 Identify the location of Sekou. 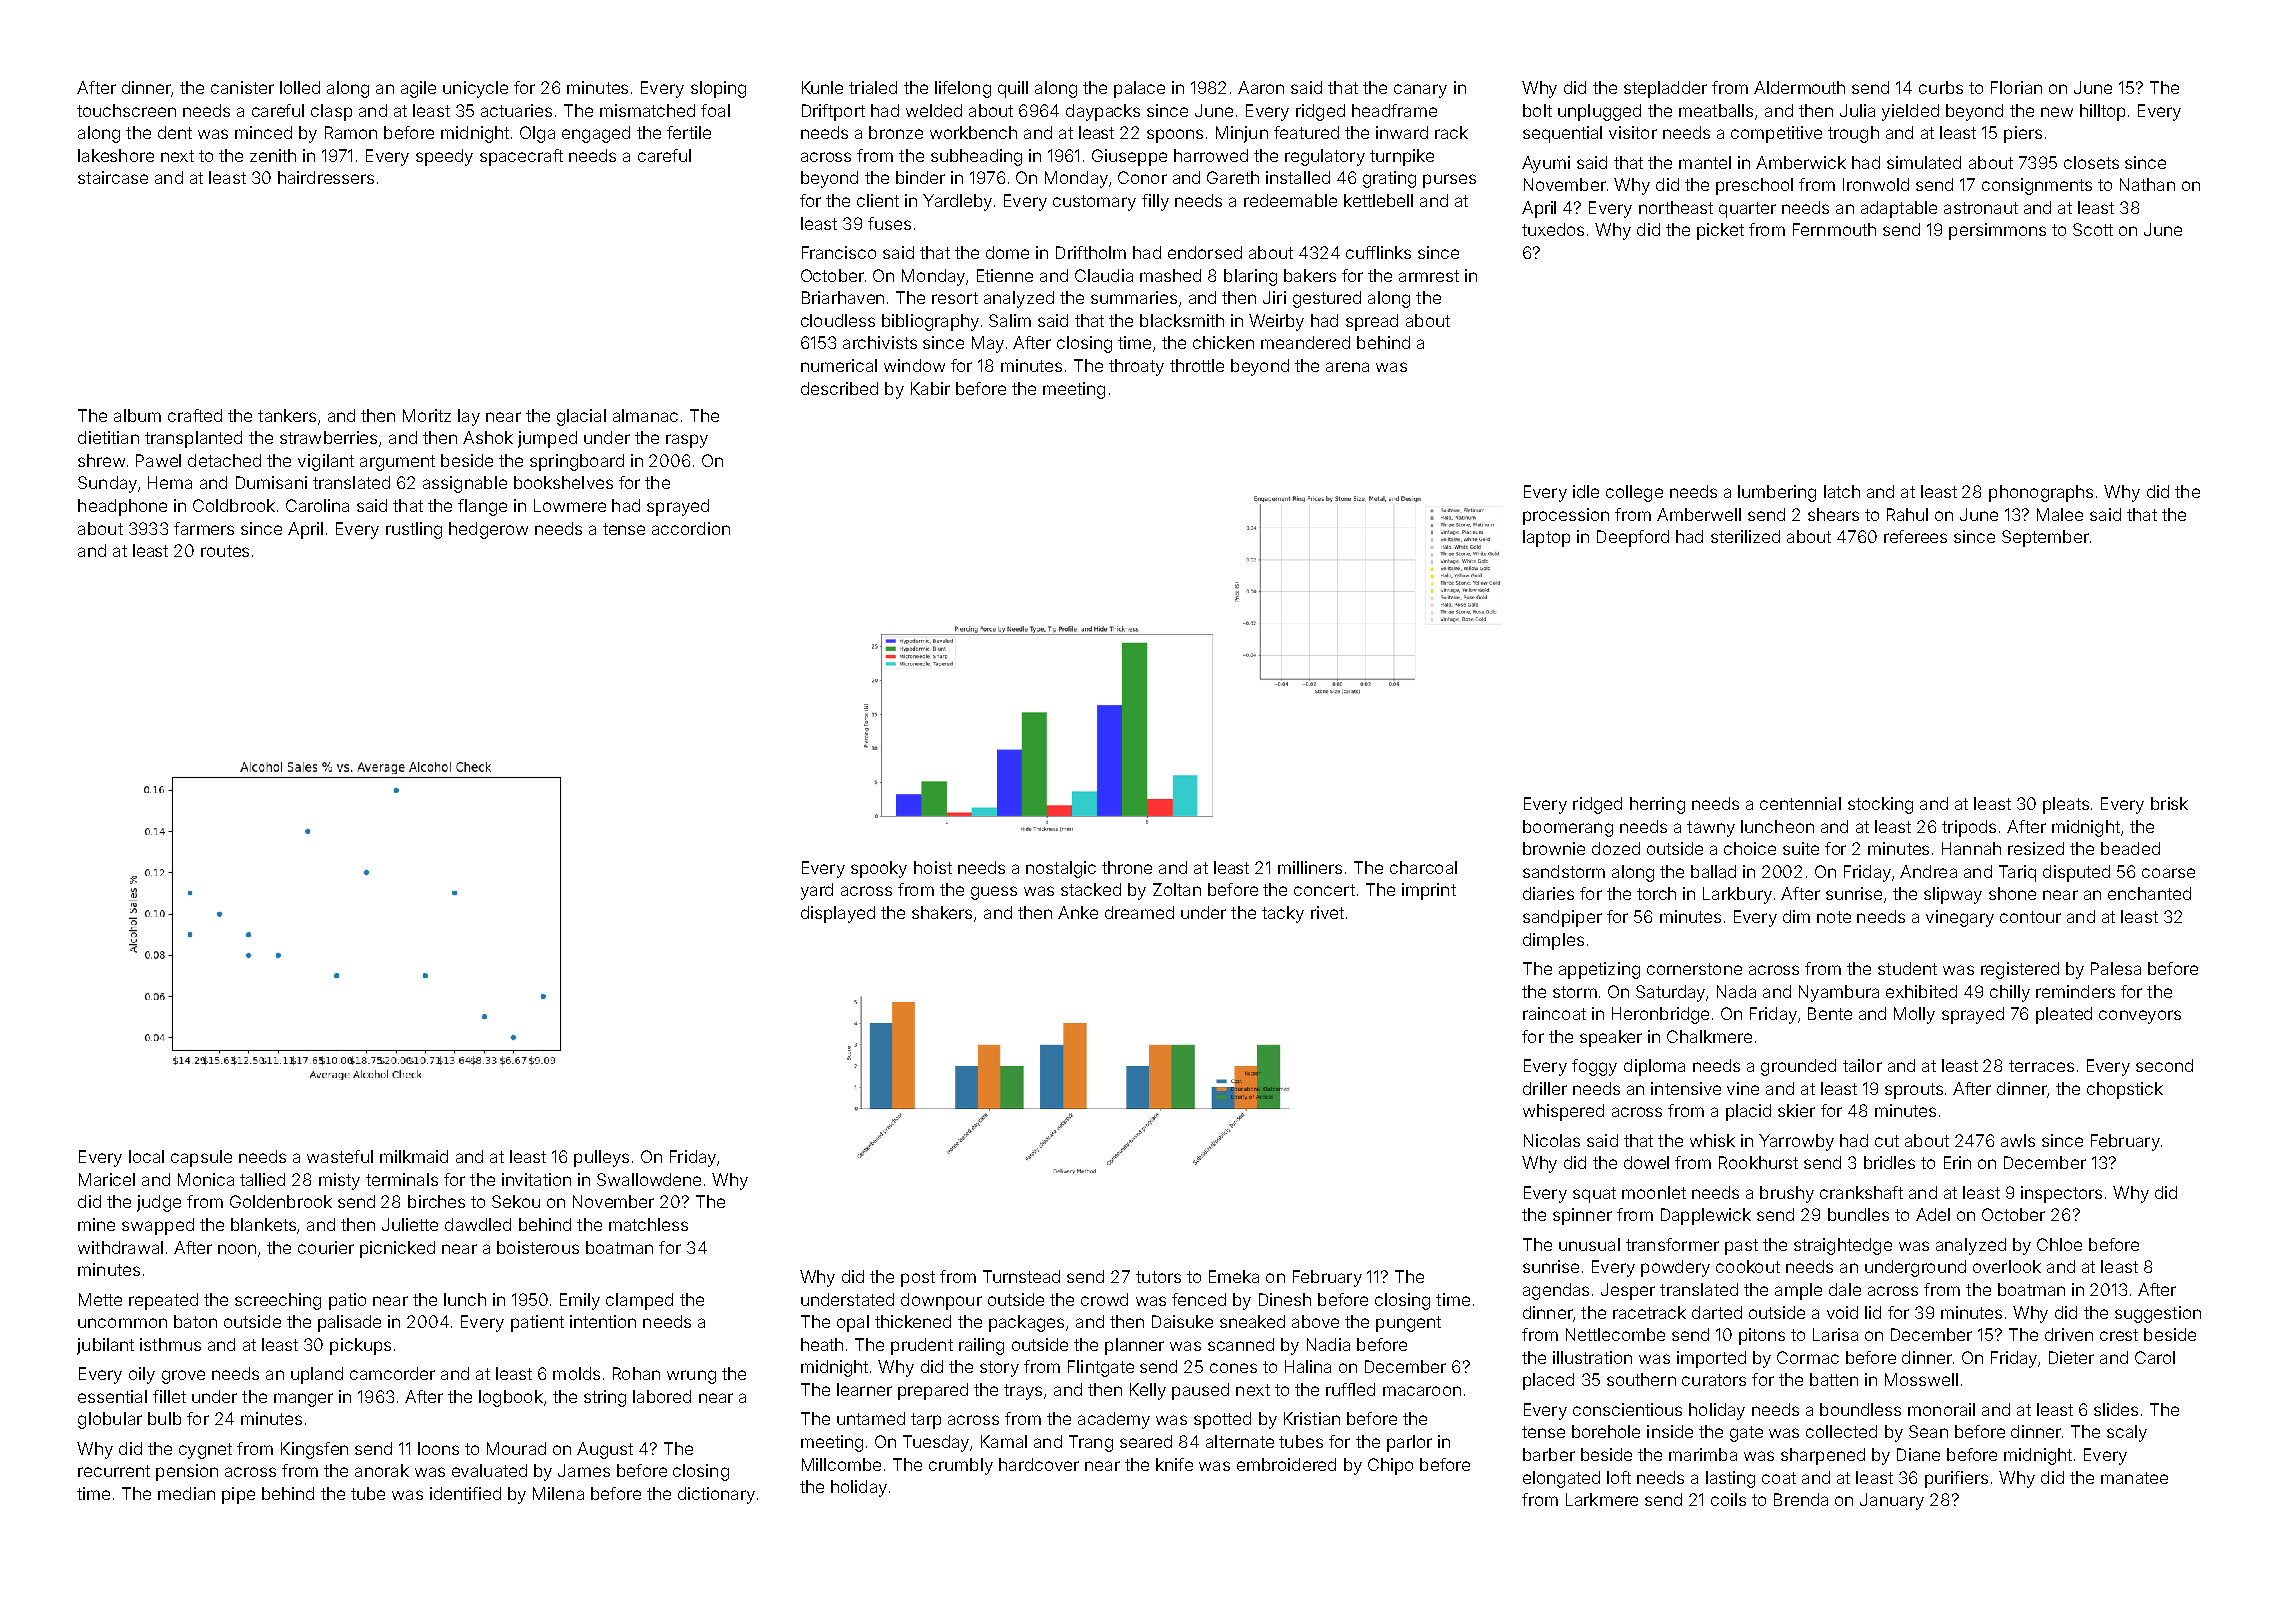
(516, 1201).
